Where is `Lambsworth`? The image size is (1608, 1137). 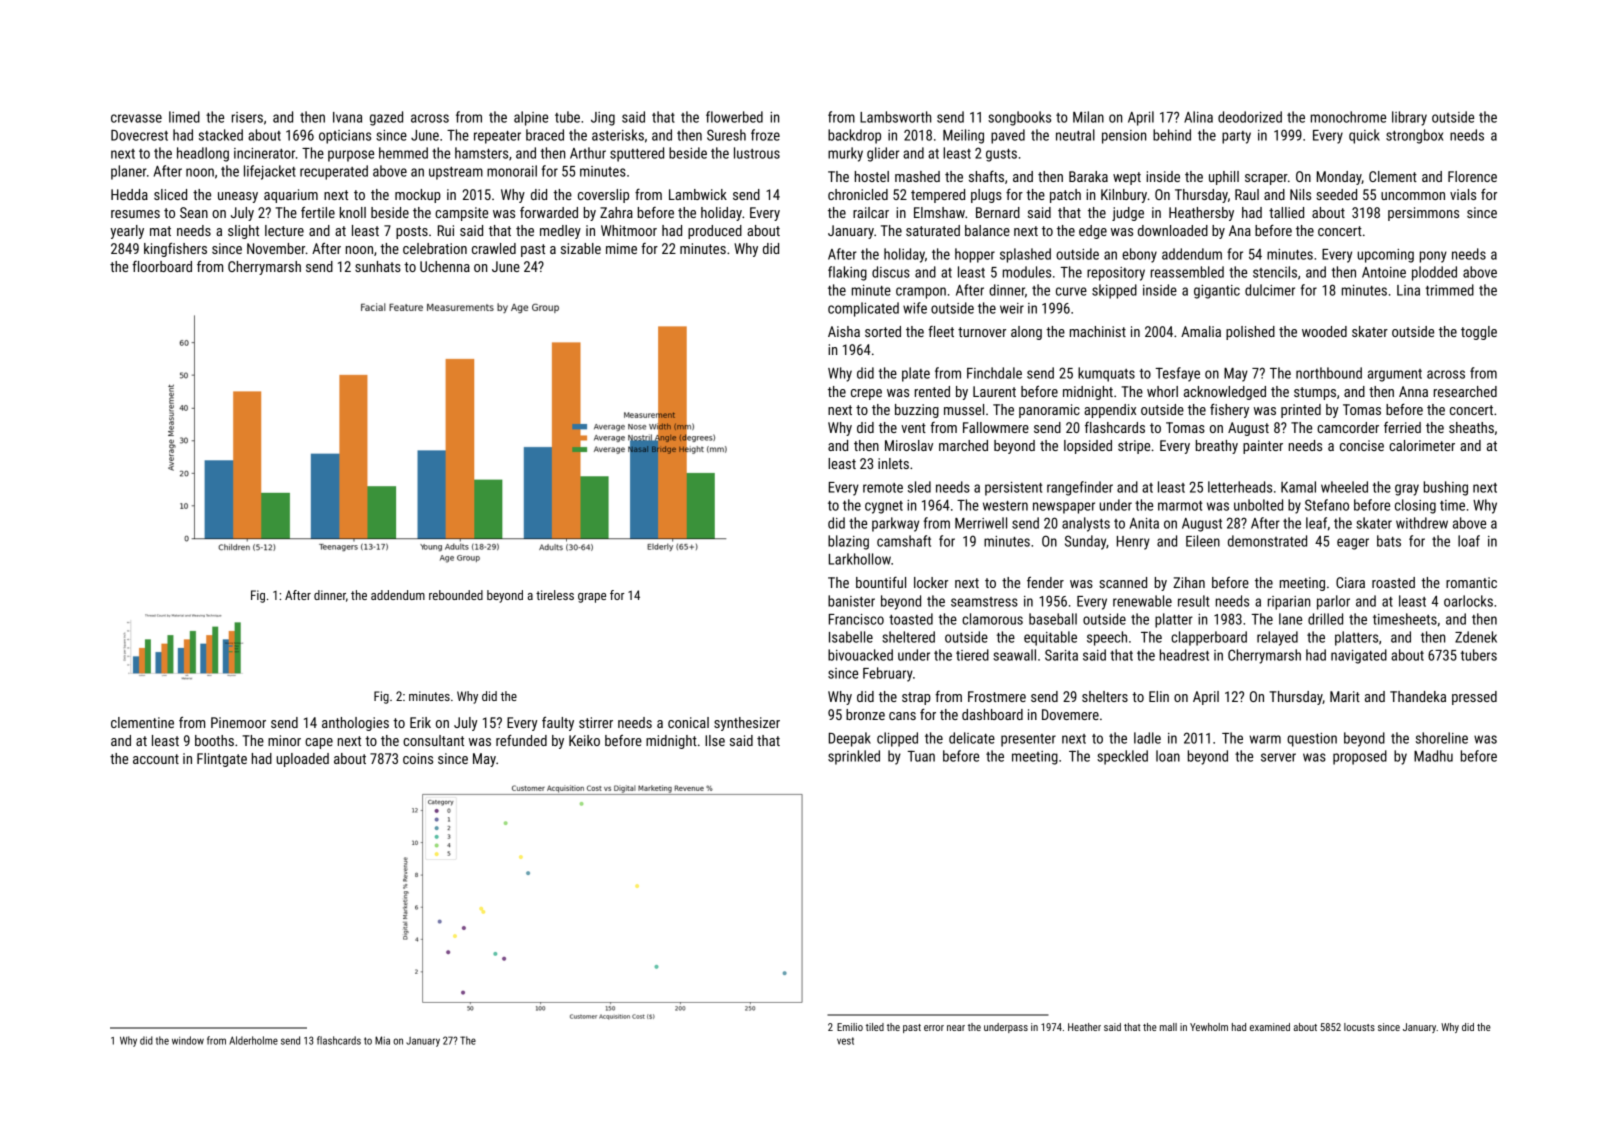
Lambsworth is located at coordinates (895, 117).
